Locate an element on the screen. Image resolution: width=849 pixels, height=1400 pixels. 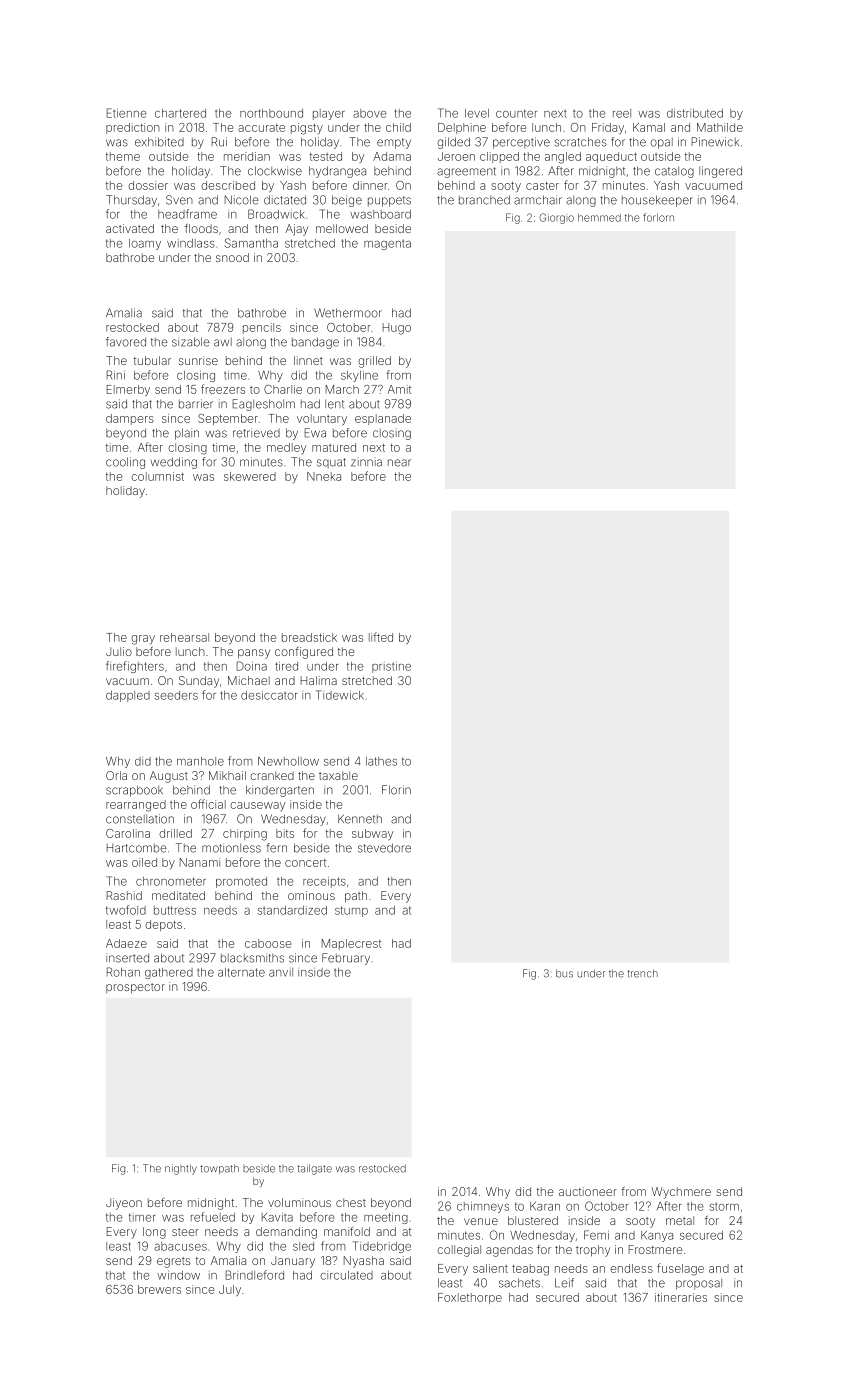
brewers is located at coordinates (159, 1289).
